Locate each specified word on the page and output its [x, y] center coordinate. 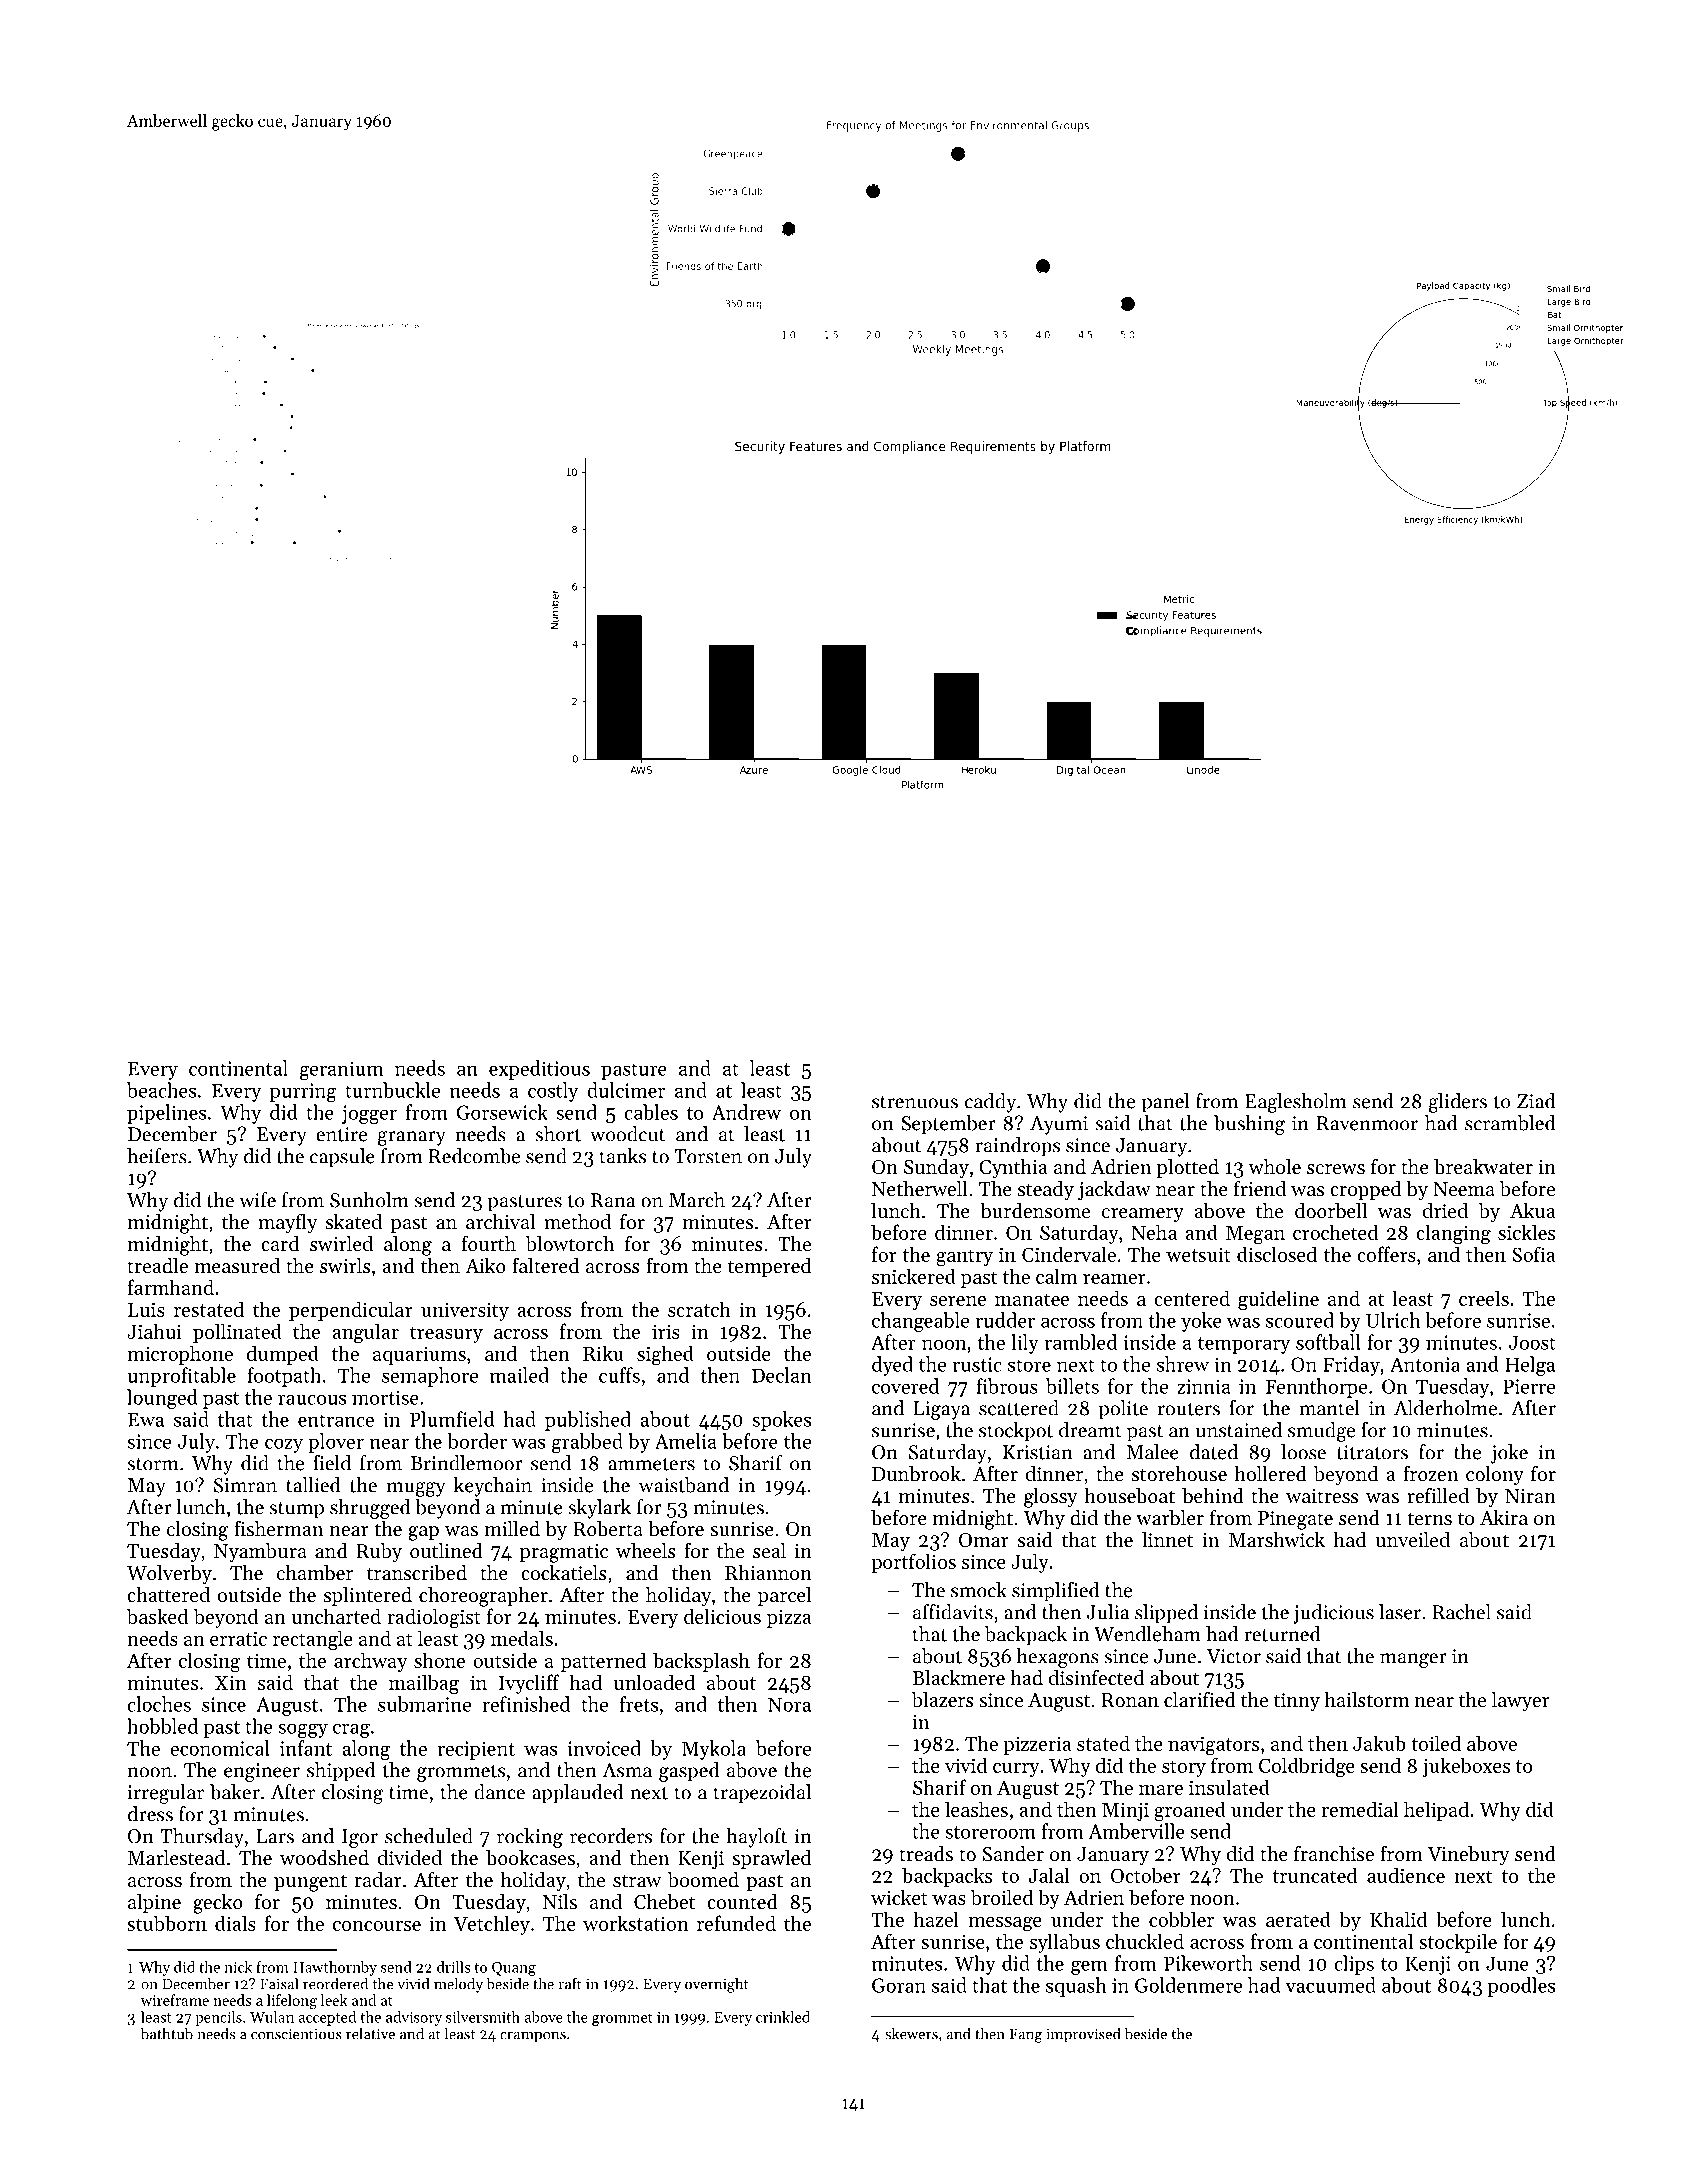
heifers [157, 1156]
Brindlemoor [466, 1463]
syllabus [1065, 1943]
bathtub [167, 2033]
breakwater [1483, 1167]
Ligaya [942, 1410]
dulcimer [626, 1090]
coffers [1386, 1254]
